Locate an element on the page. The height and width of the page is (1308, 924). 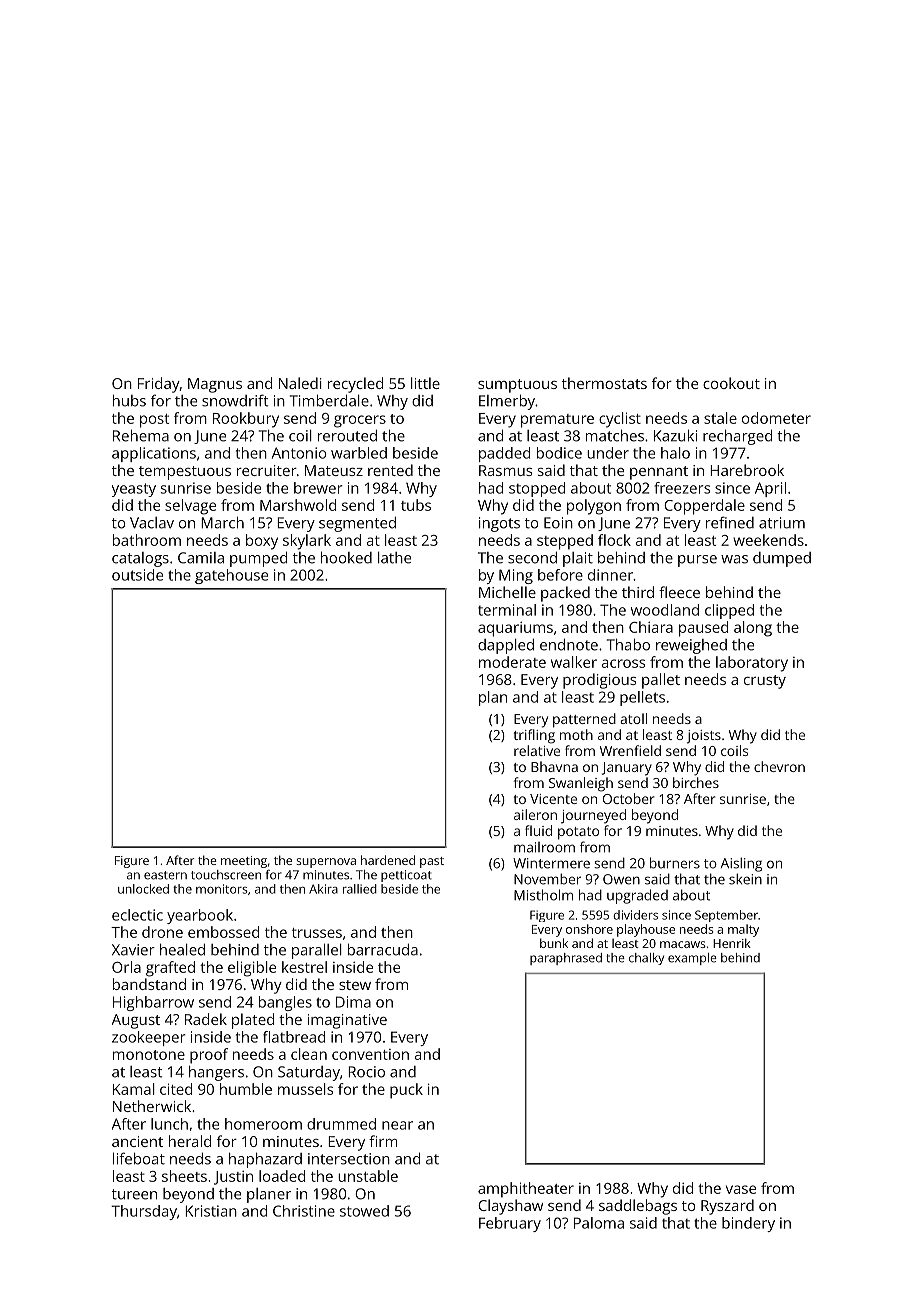
dumped is located at coordinates (782, 559).
